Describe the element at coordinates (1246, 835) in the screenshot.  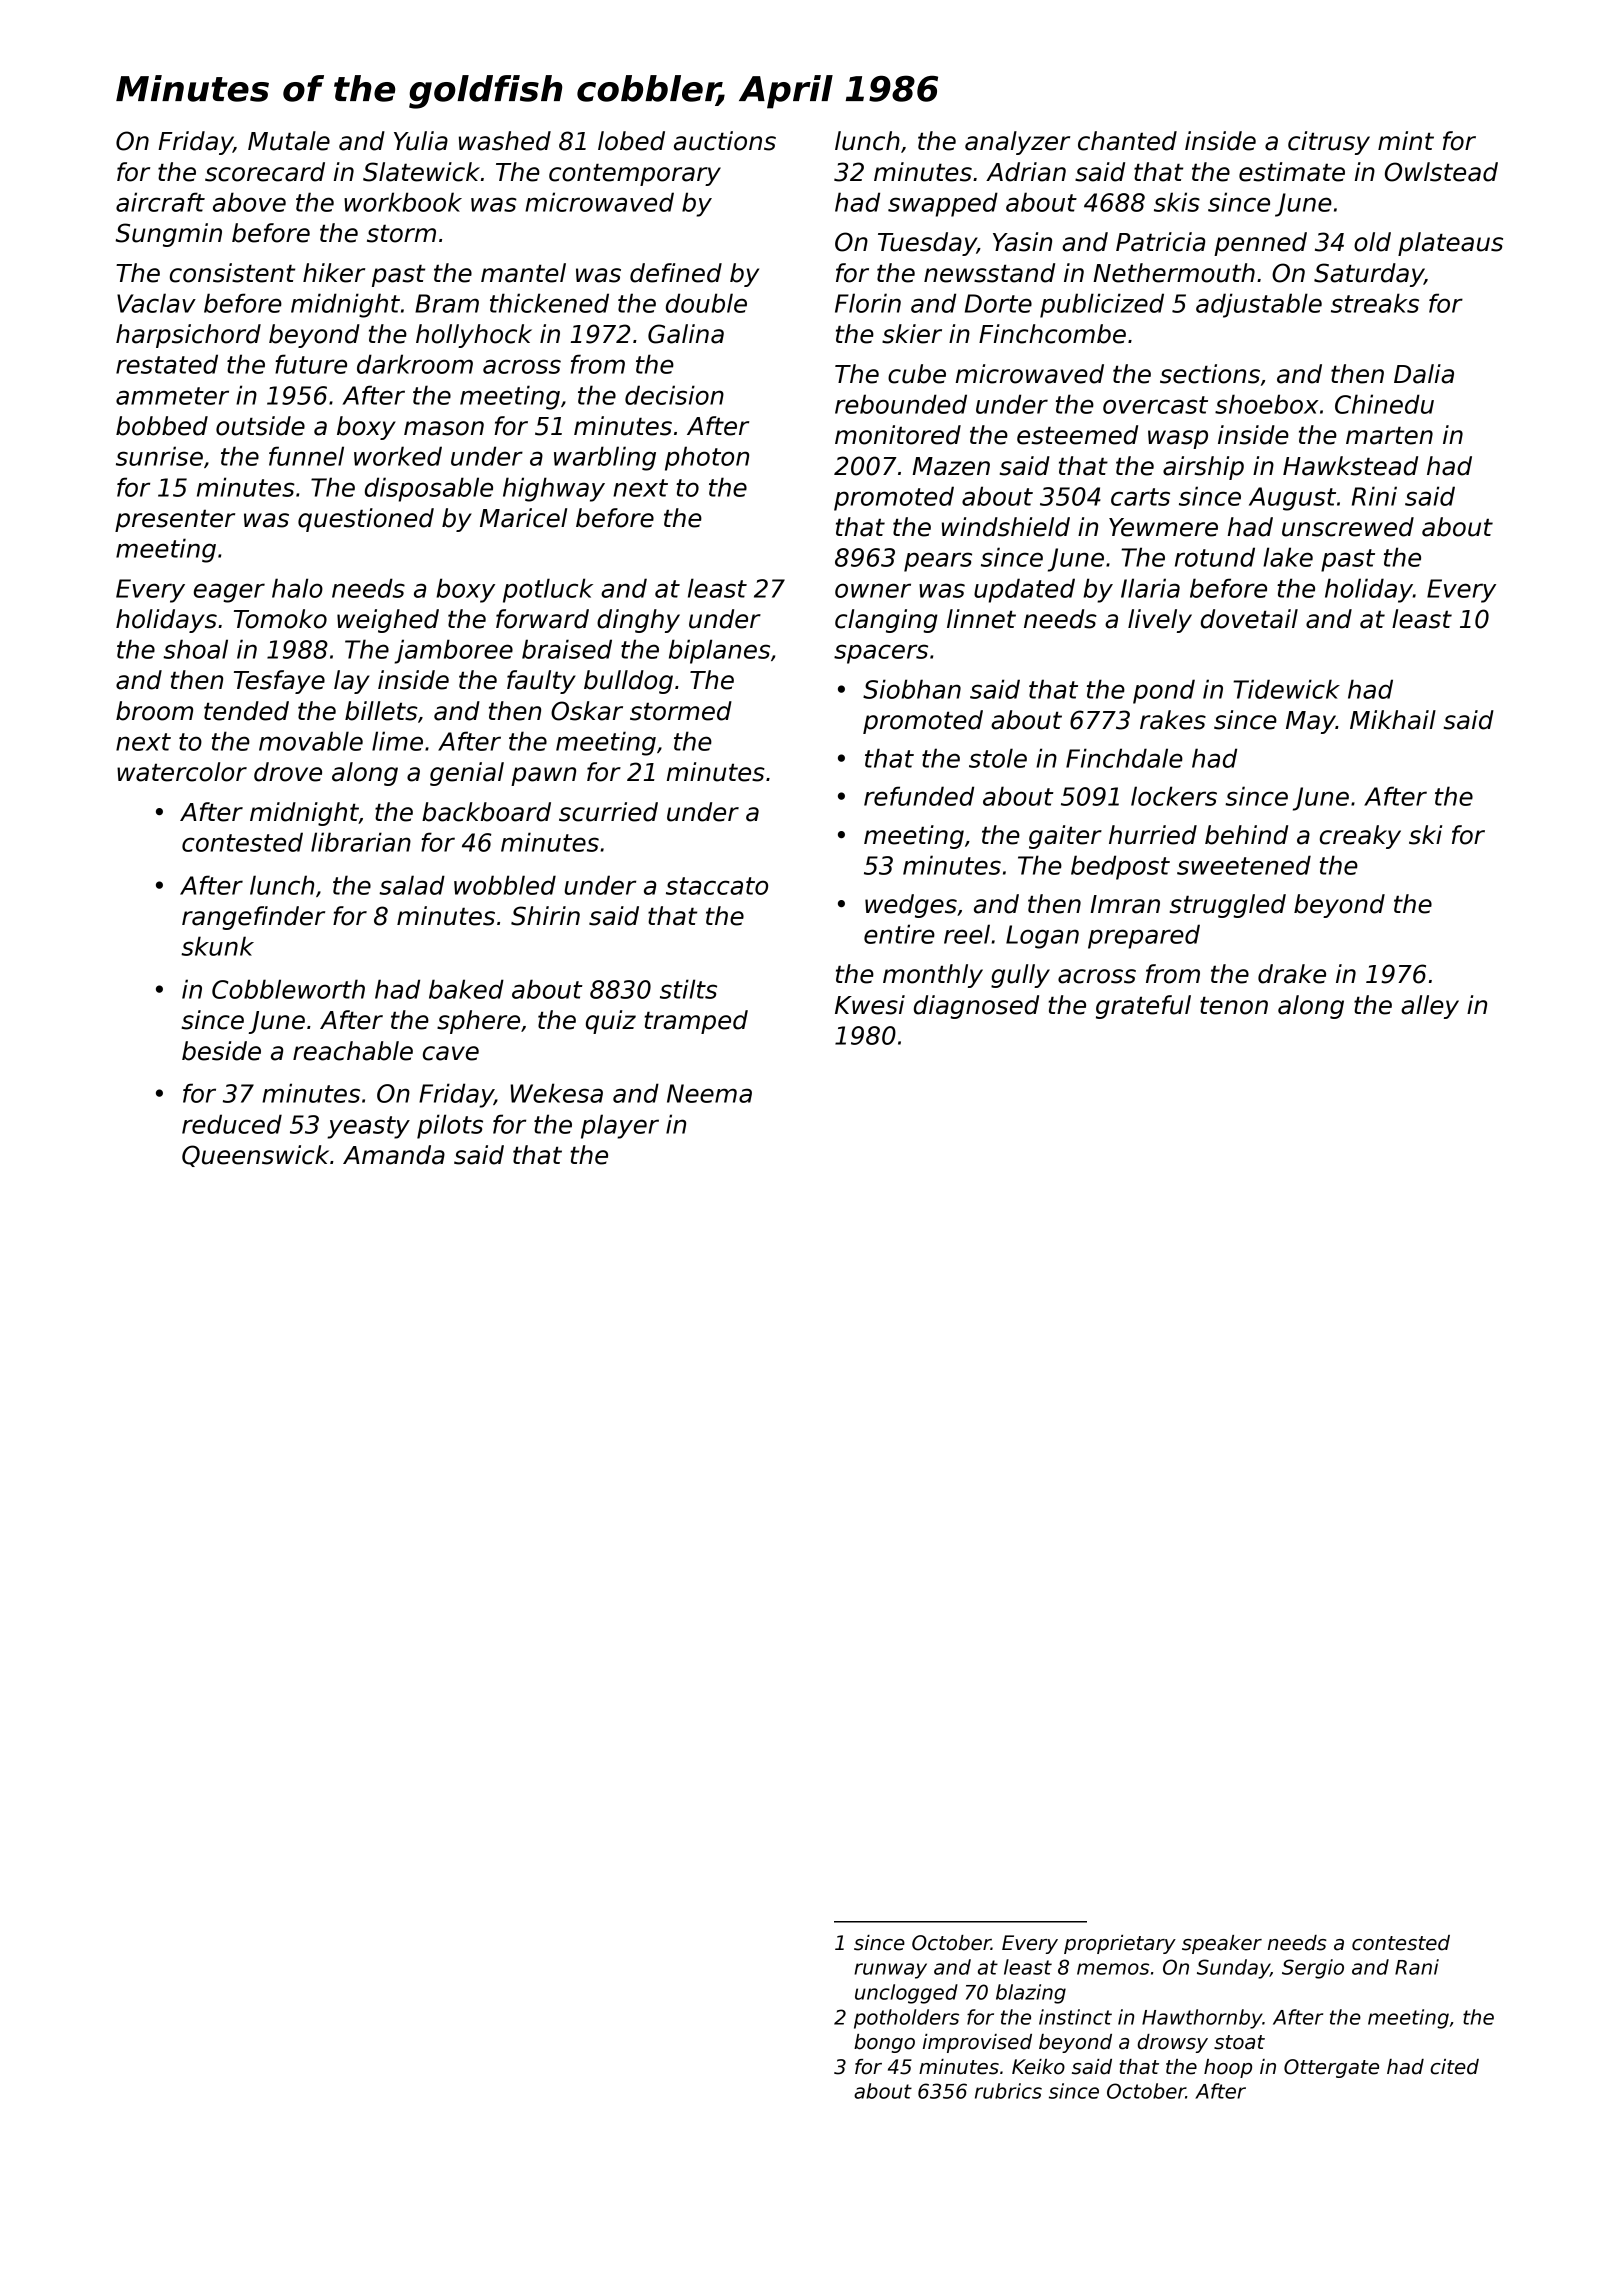
I see `behind` at that location.
